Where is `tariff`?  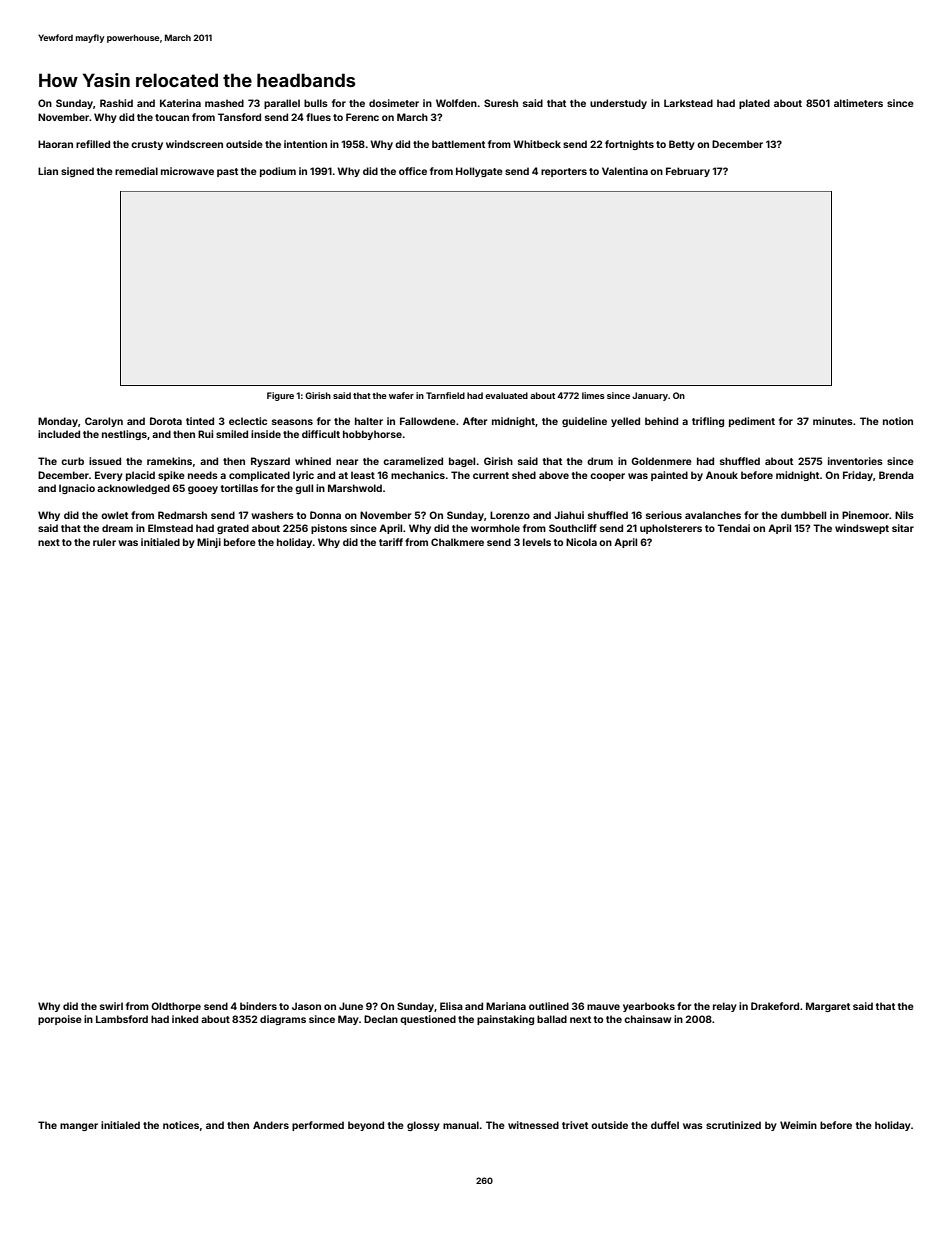
tariff is located at coordinates (391, 542).
